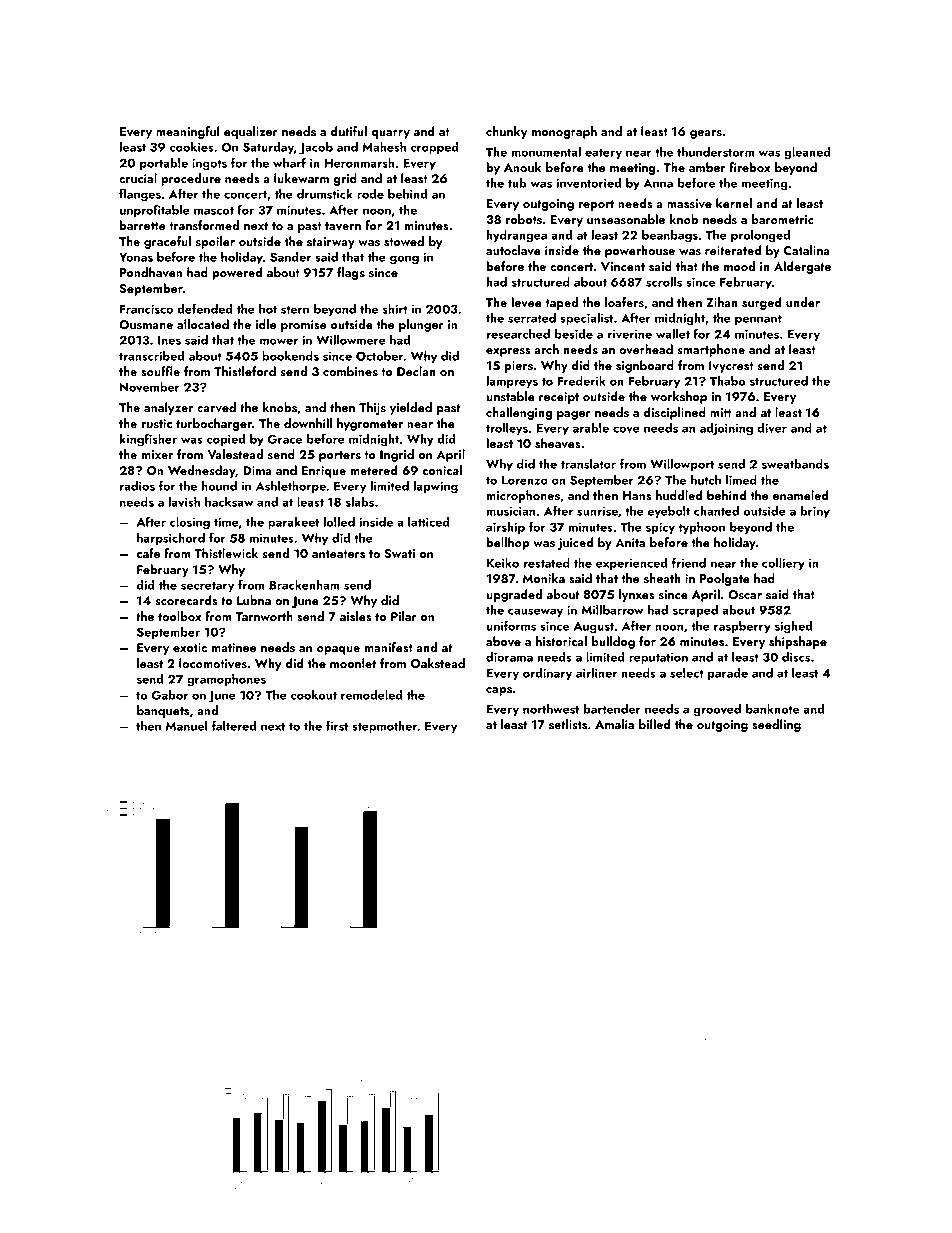 The width and height of the screenshot is (952, 1233). I want to click on serrated, so click(532, 317).
